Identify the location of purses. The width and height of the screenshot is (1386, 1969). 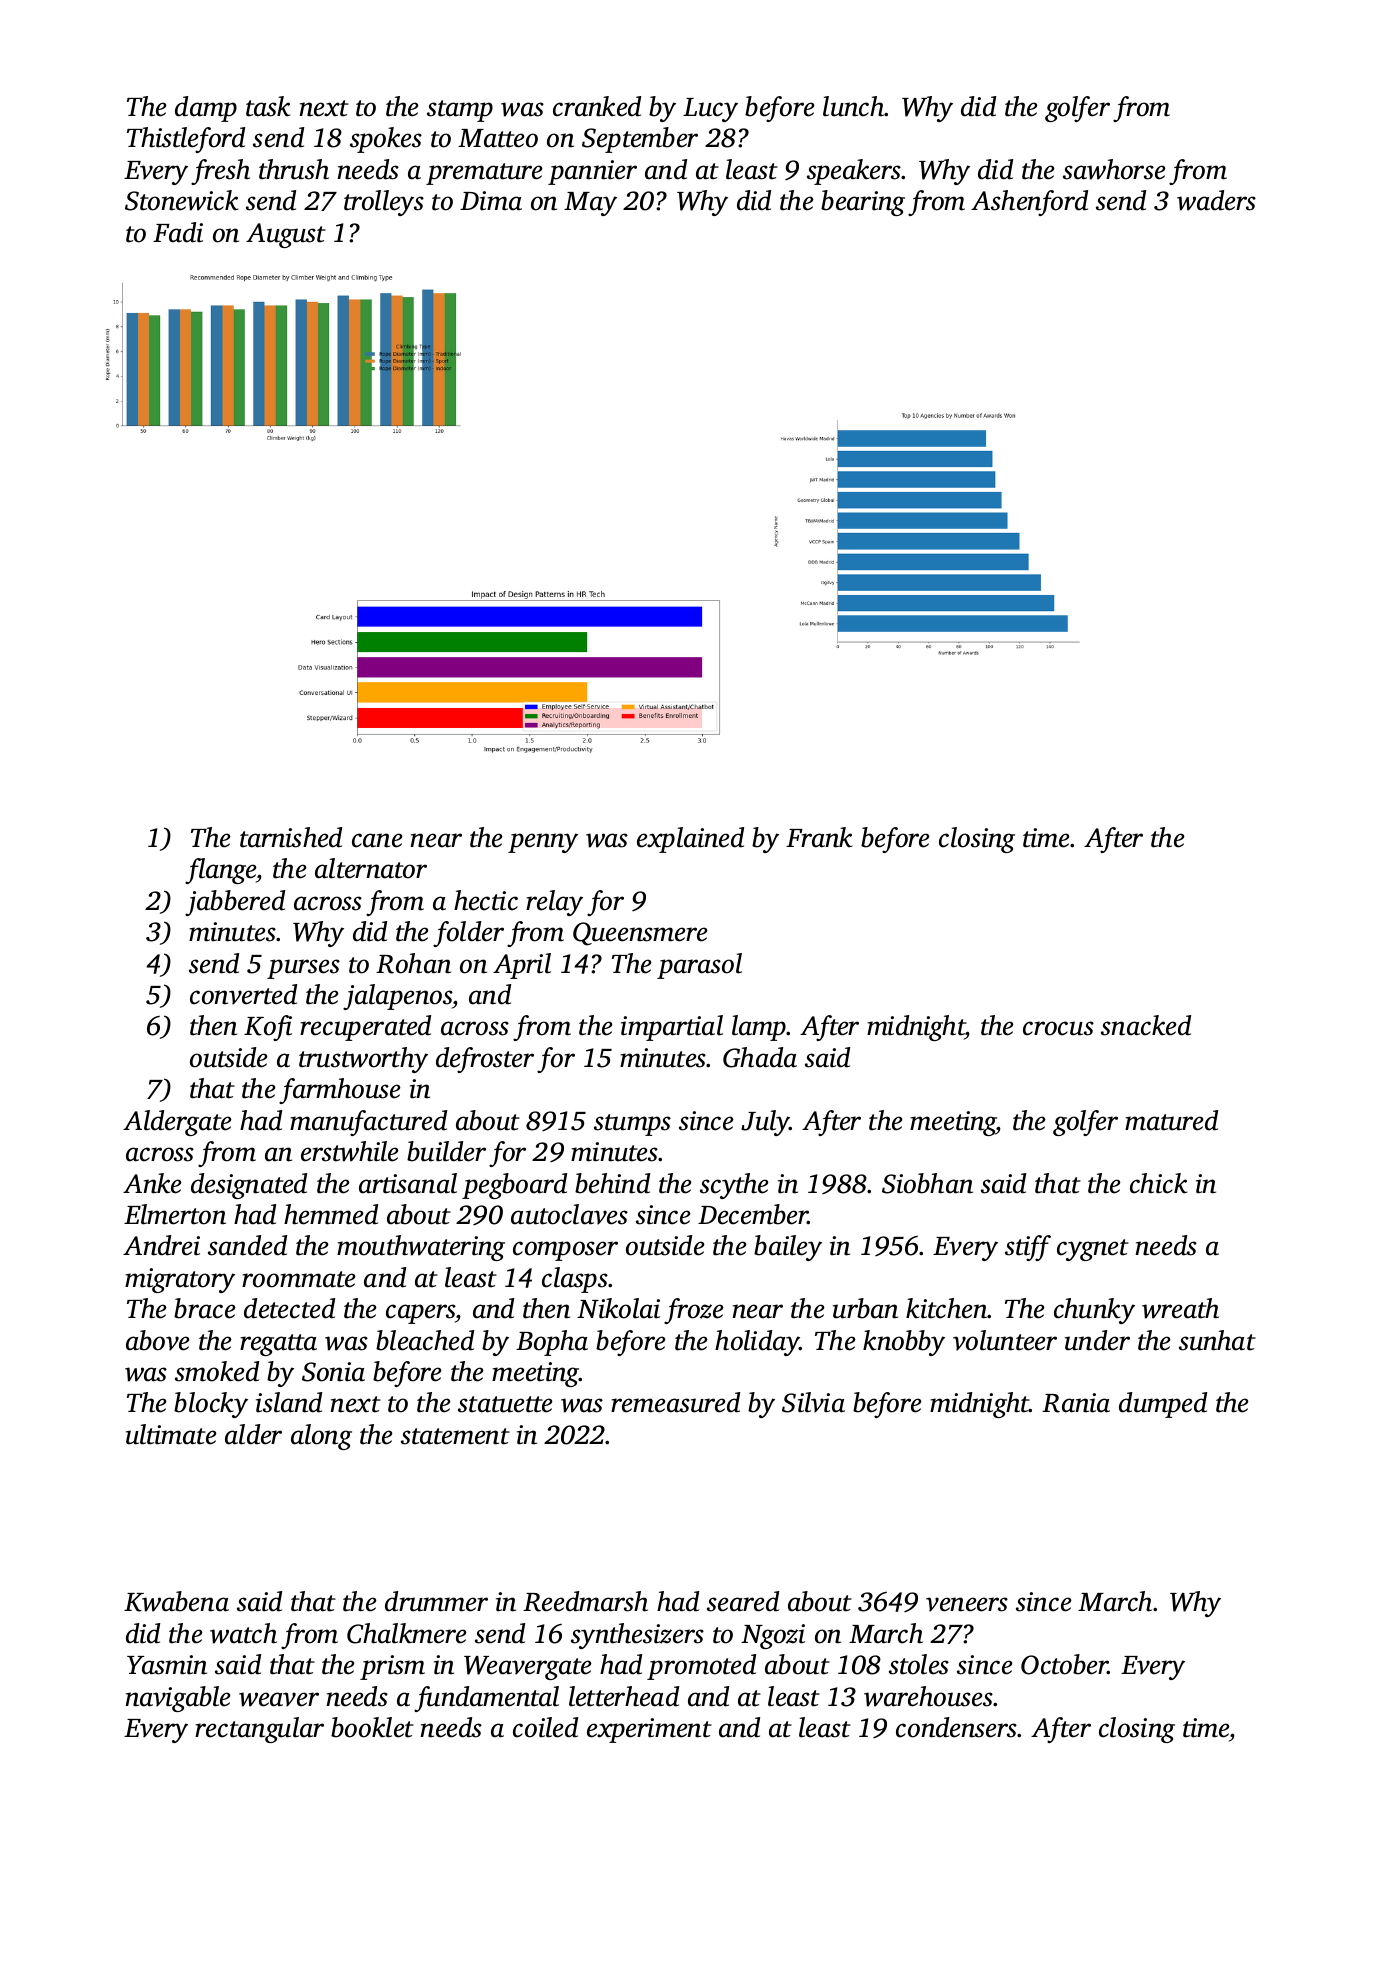
(303, 969).
